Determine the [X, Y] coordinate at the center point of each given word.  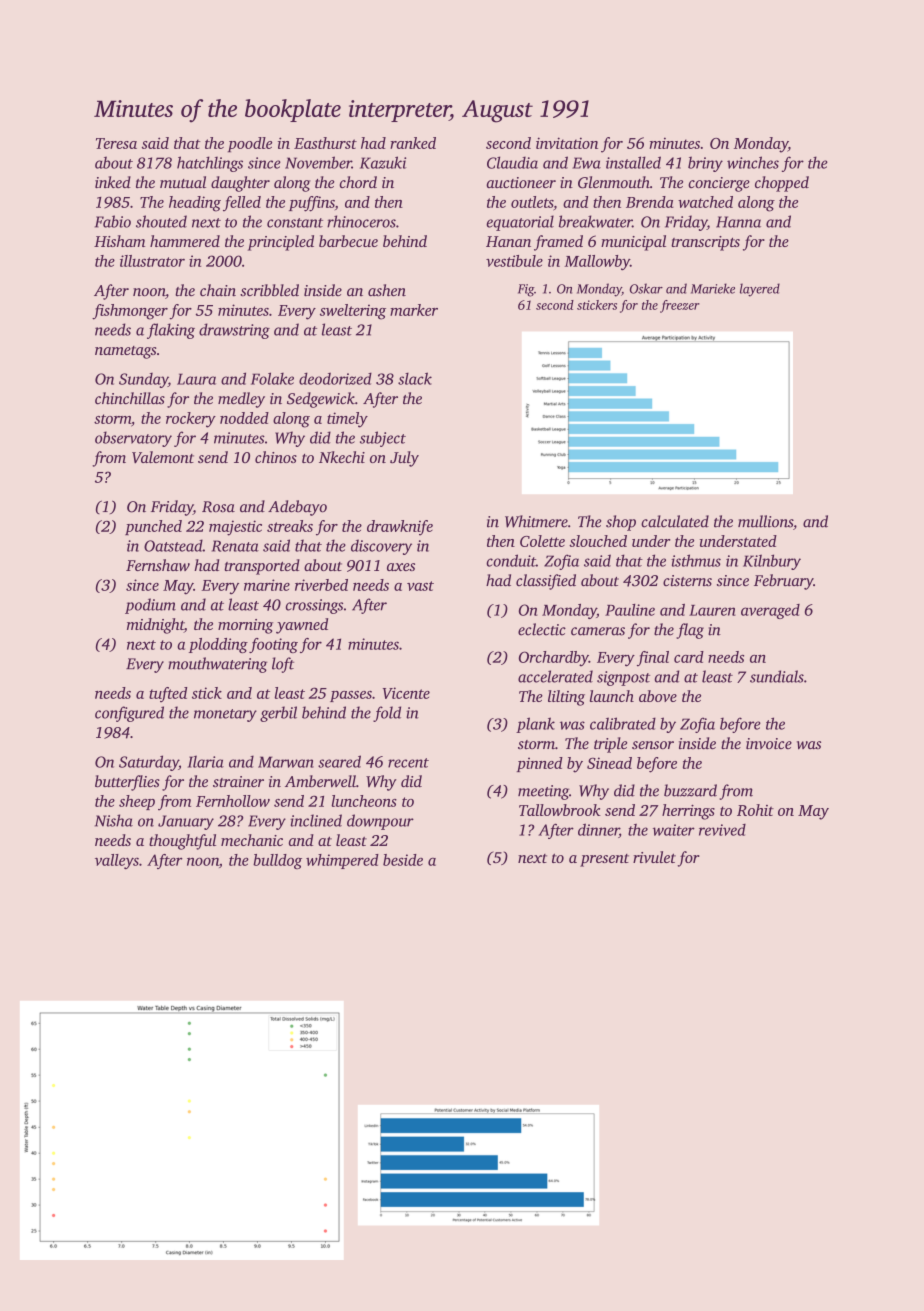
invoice [769, 743]
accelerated [555, 676]
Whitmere [536, 521]
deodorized [335, 378]
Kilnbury [772, 562]
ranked [413, 143]
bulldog [277, 861]
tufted [168, 694]
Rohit [755, 810]
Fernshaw [158, 565]
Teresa [116, 143]
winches [753, 162]
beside [403, 860]
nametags [125, 352]
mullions [765, 521]
